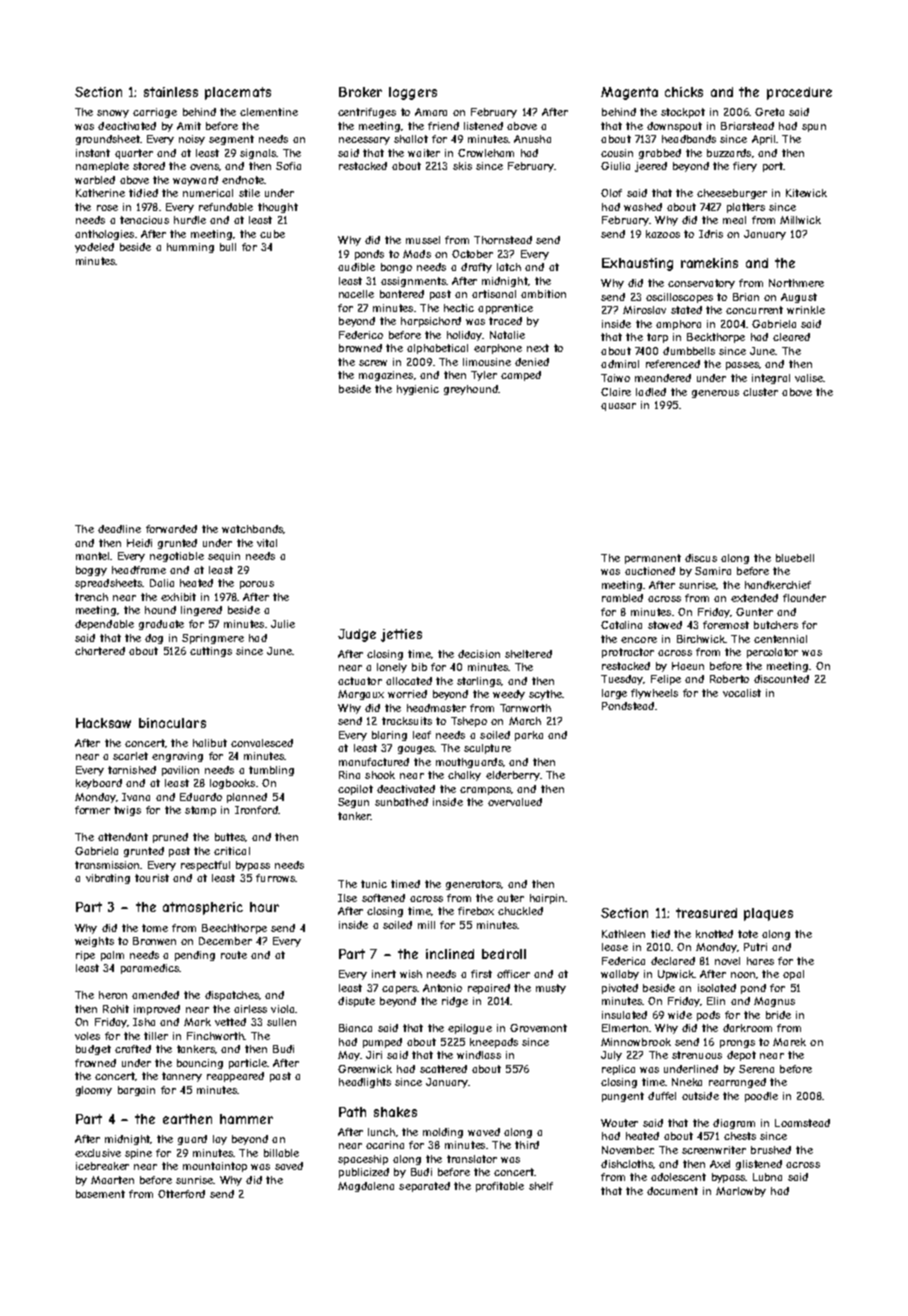 This screenshot has width=908, height=1316. Describe the element at coordinates (422, 735) in the screenshot. I see `leaf` at that location.
